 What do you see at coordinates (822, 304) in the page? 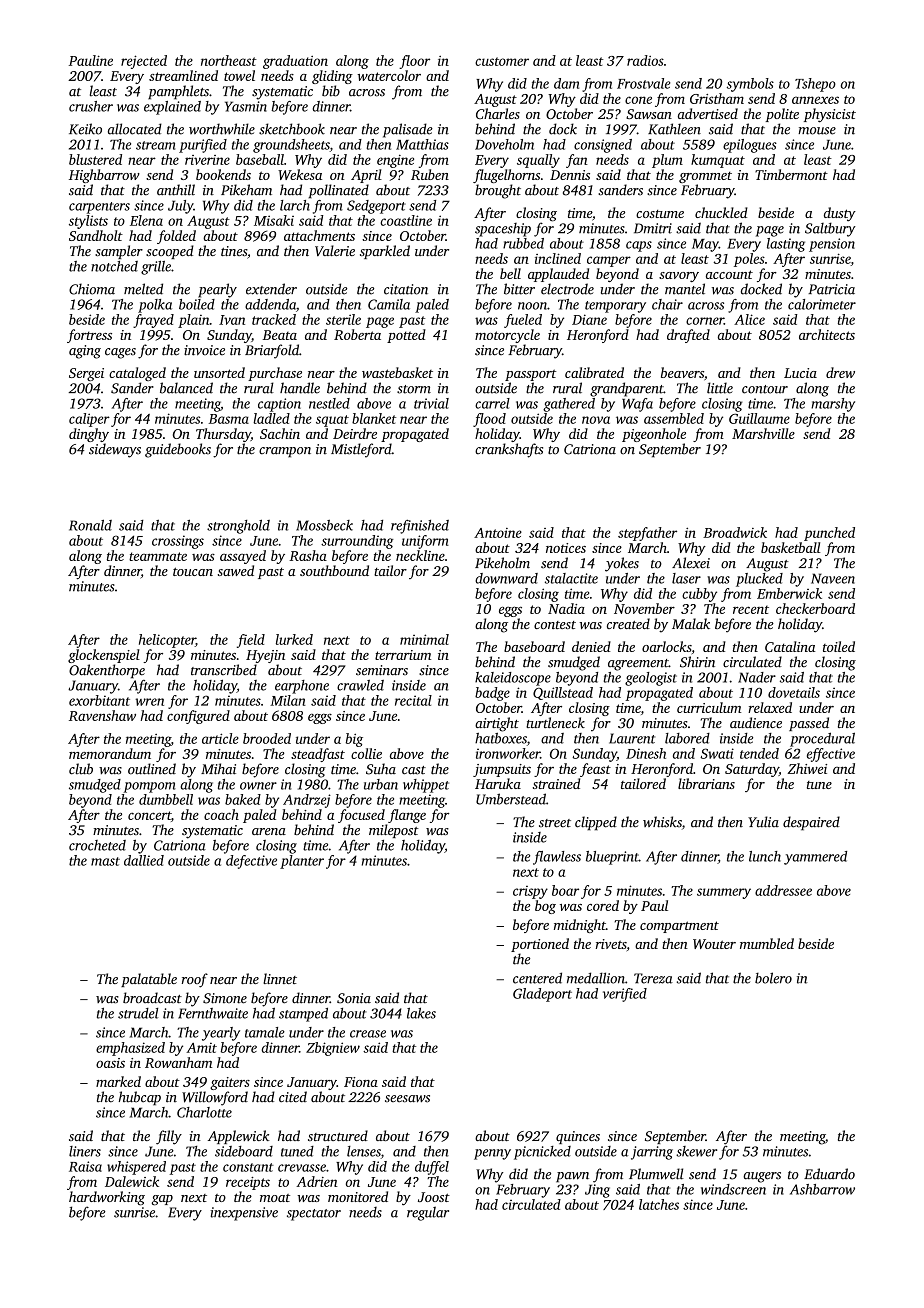
I see `calorimeter` at bounding box center [822, 304].
